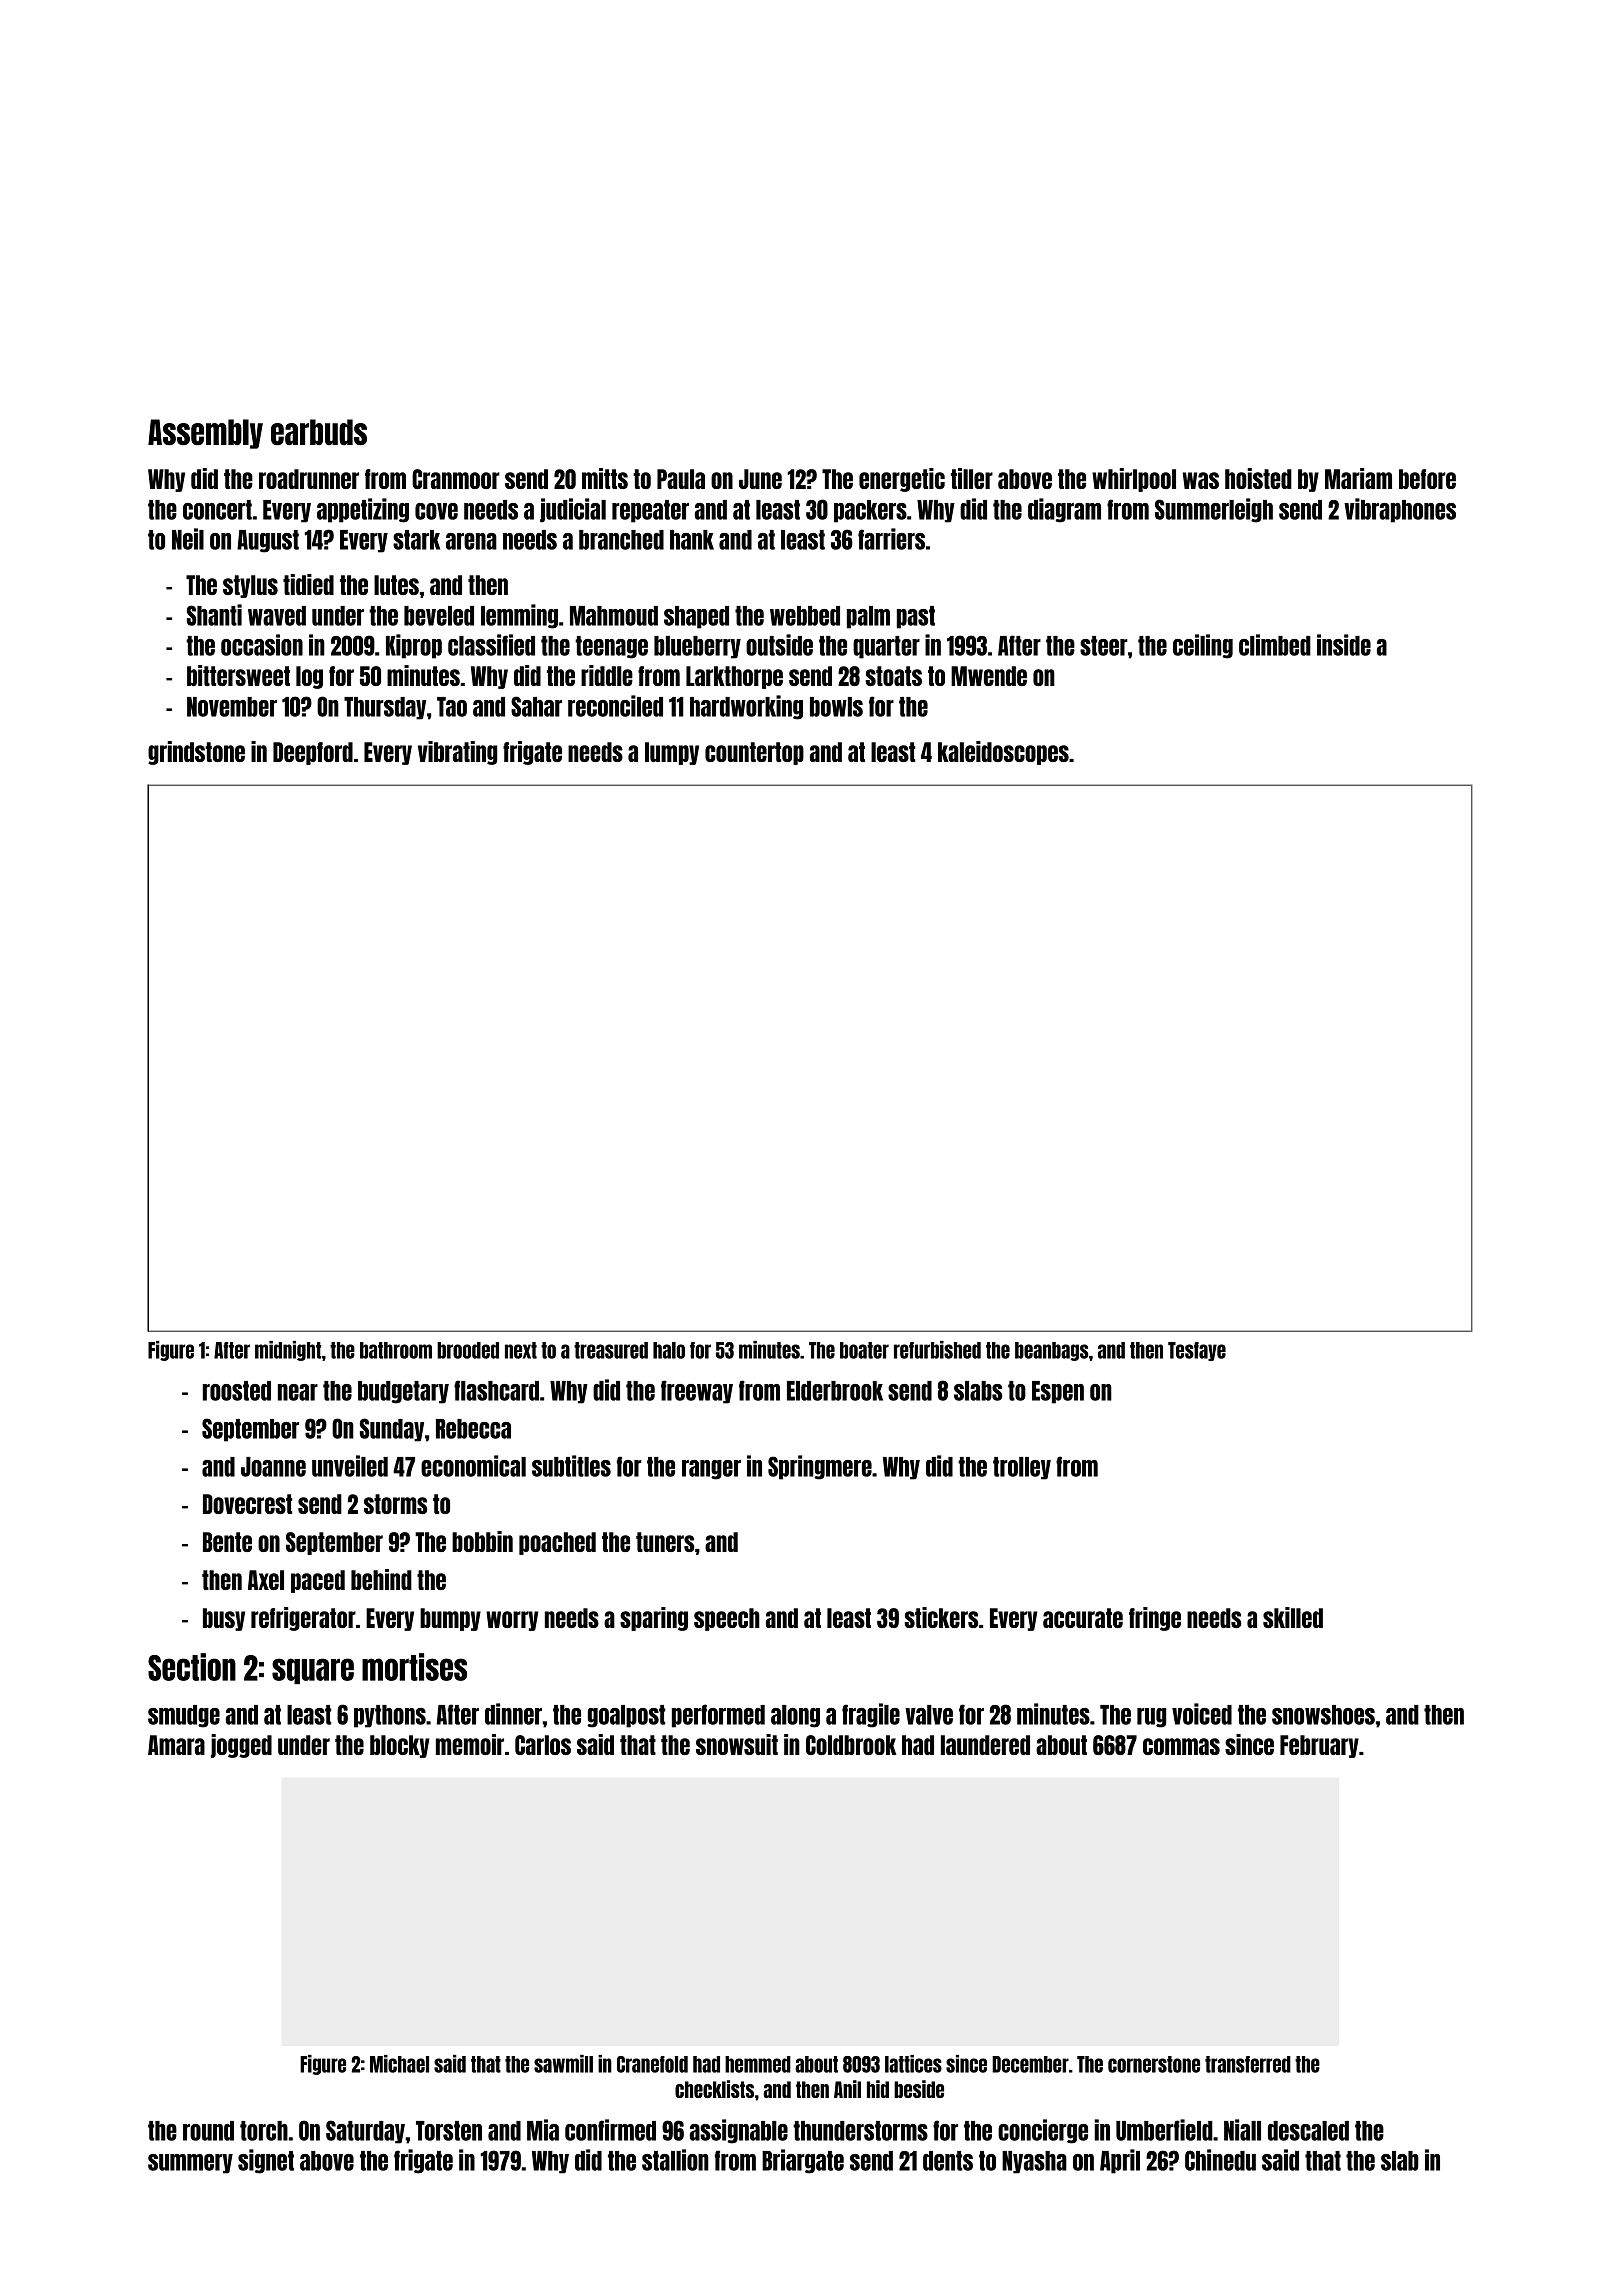 The height and width of the page is (2292, 1620). I want to click on April, so click(1120, 2161).
